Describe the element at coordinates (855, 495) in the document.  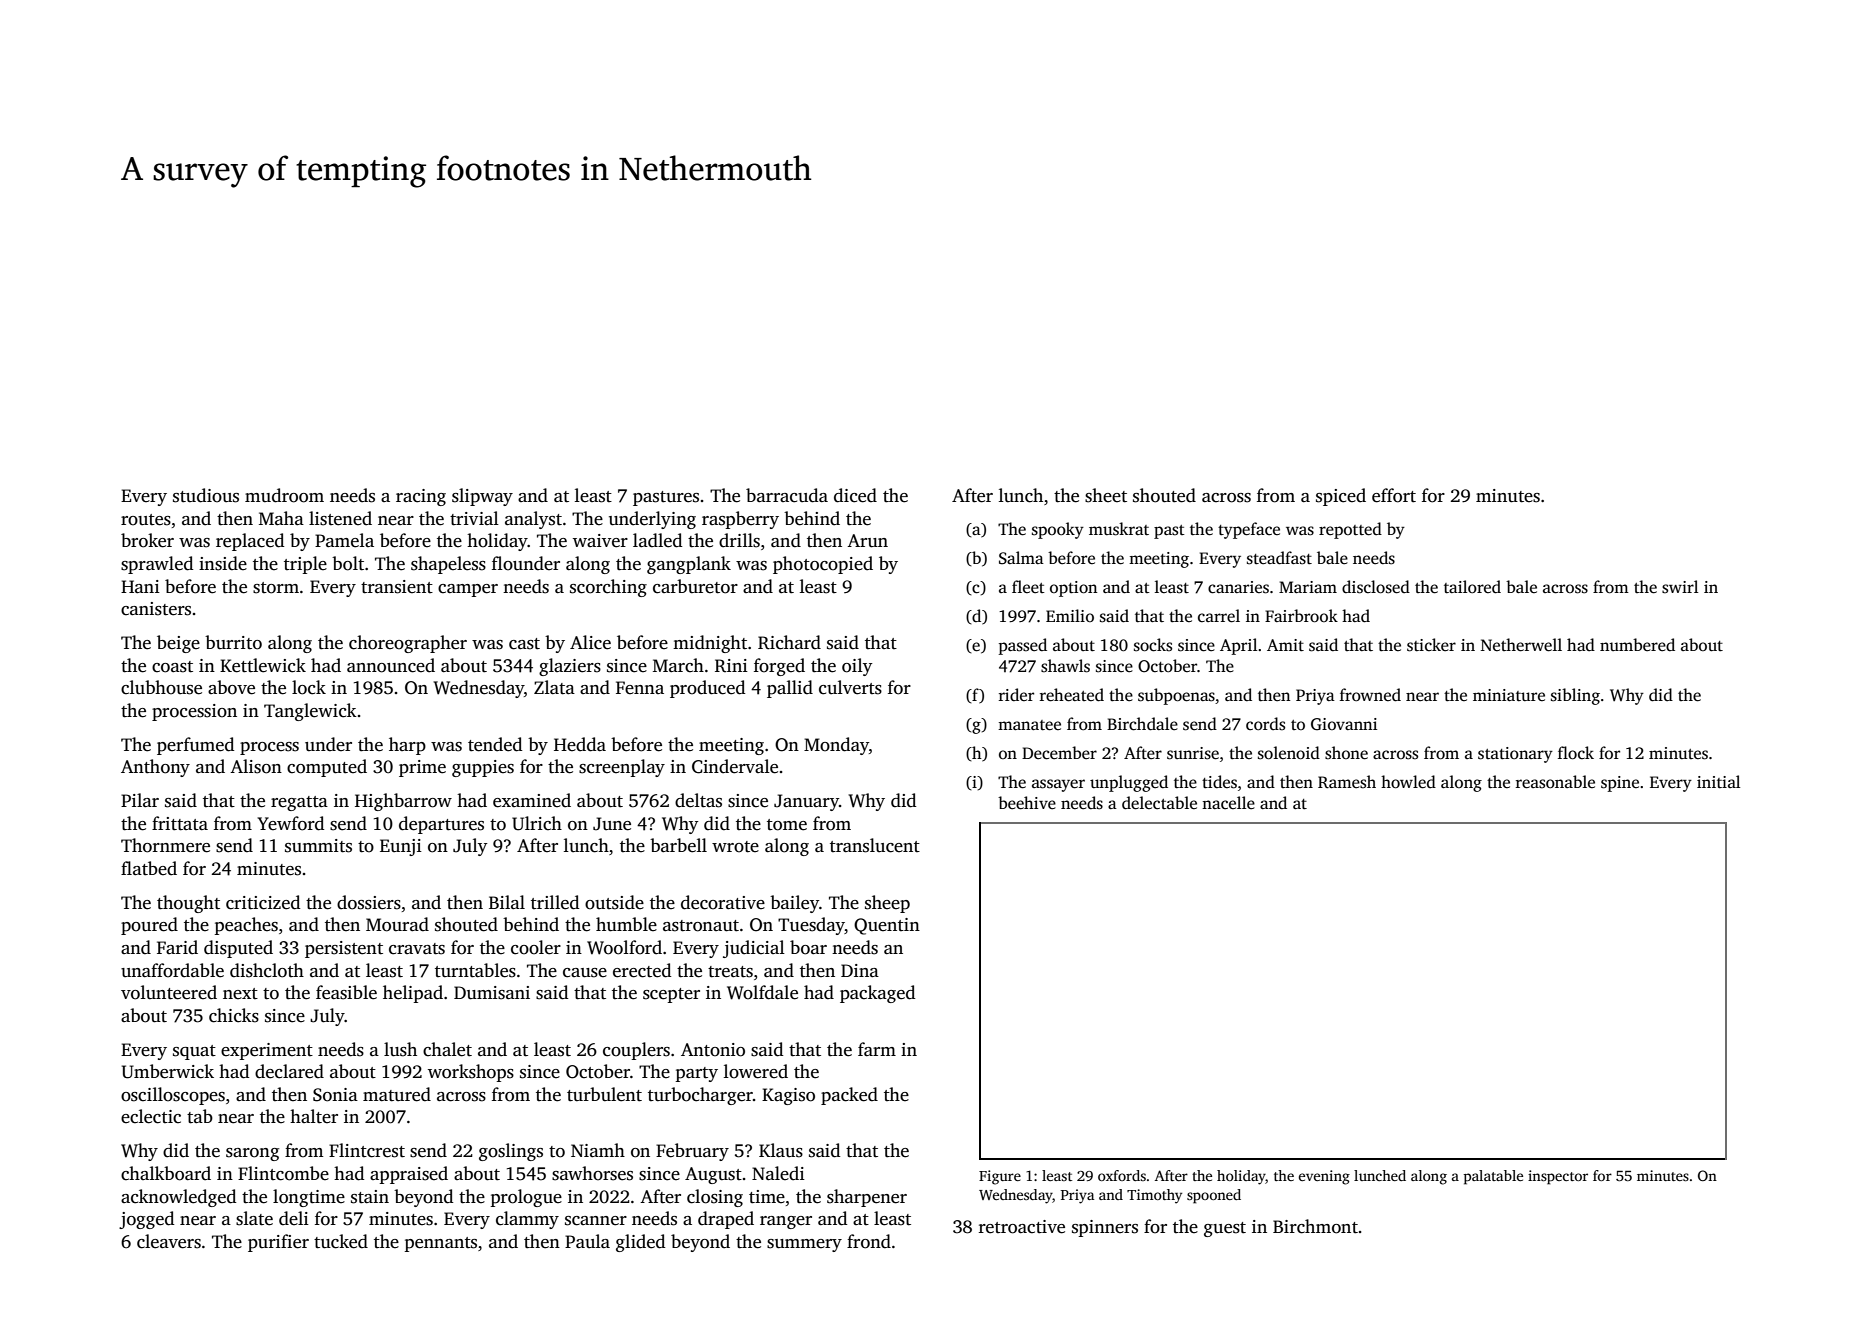
I see `diced` at that location.
